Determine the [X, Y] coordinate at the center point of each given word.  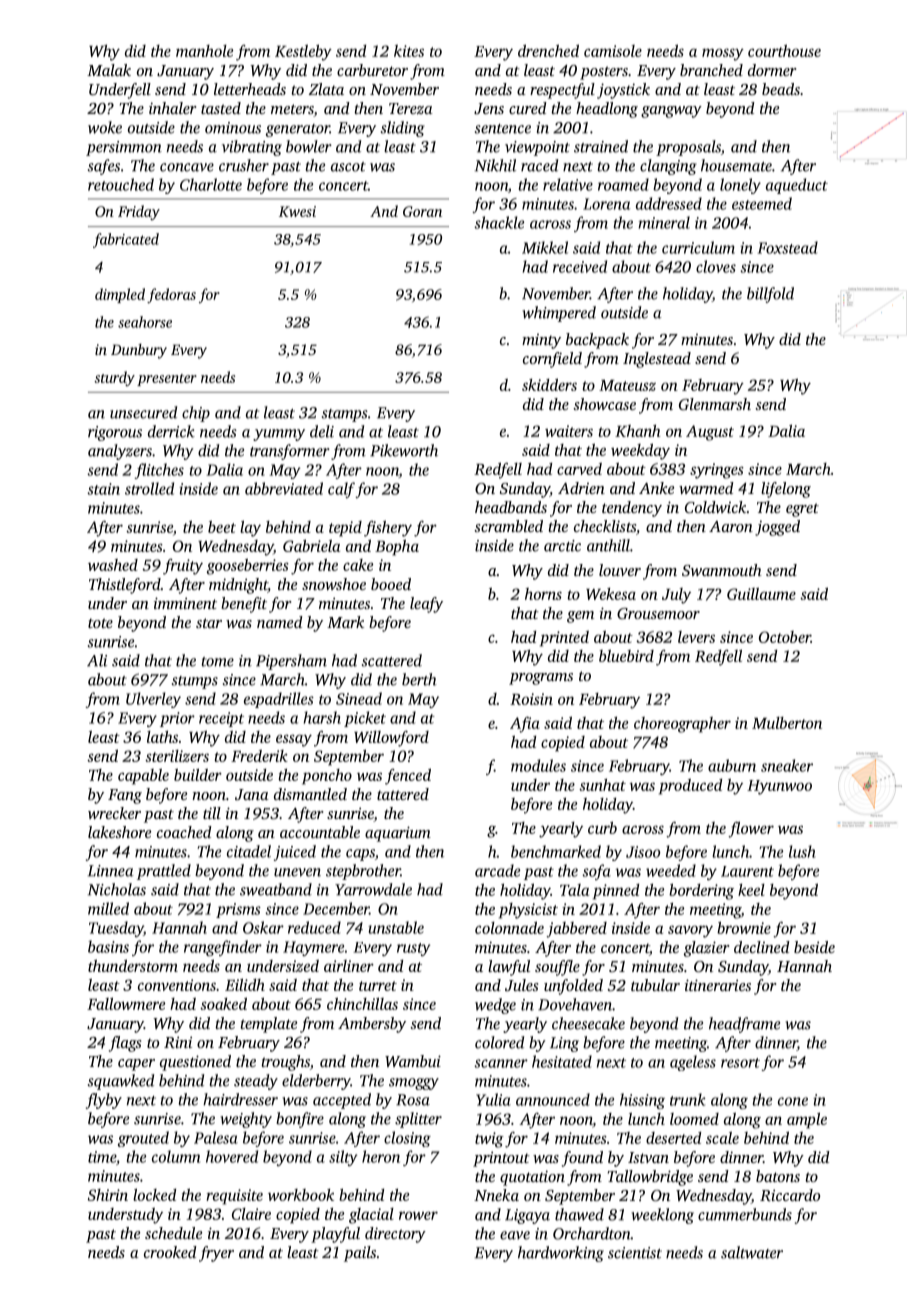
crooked [170, 1252]
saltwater [752, 1252]
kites [409, 51]
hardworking [561, 1254]
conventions [177, 985]
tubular [655, 985]
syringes [717, 471]
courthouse [784, 50]
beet [222, 527]
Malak [109, 70]
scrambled [508, 526]
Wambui [413, 1061]
